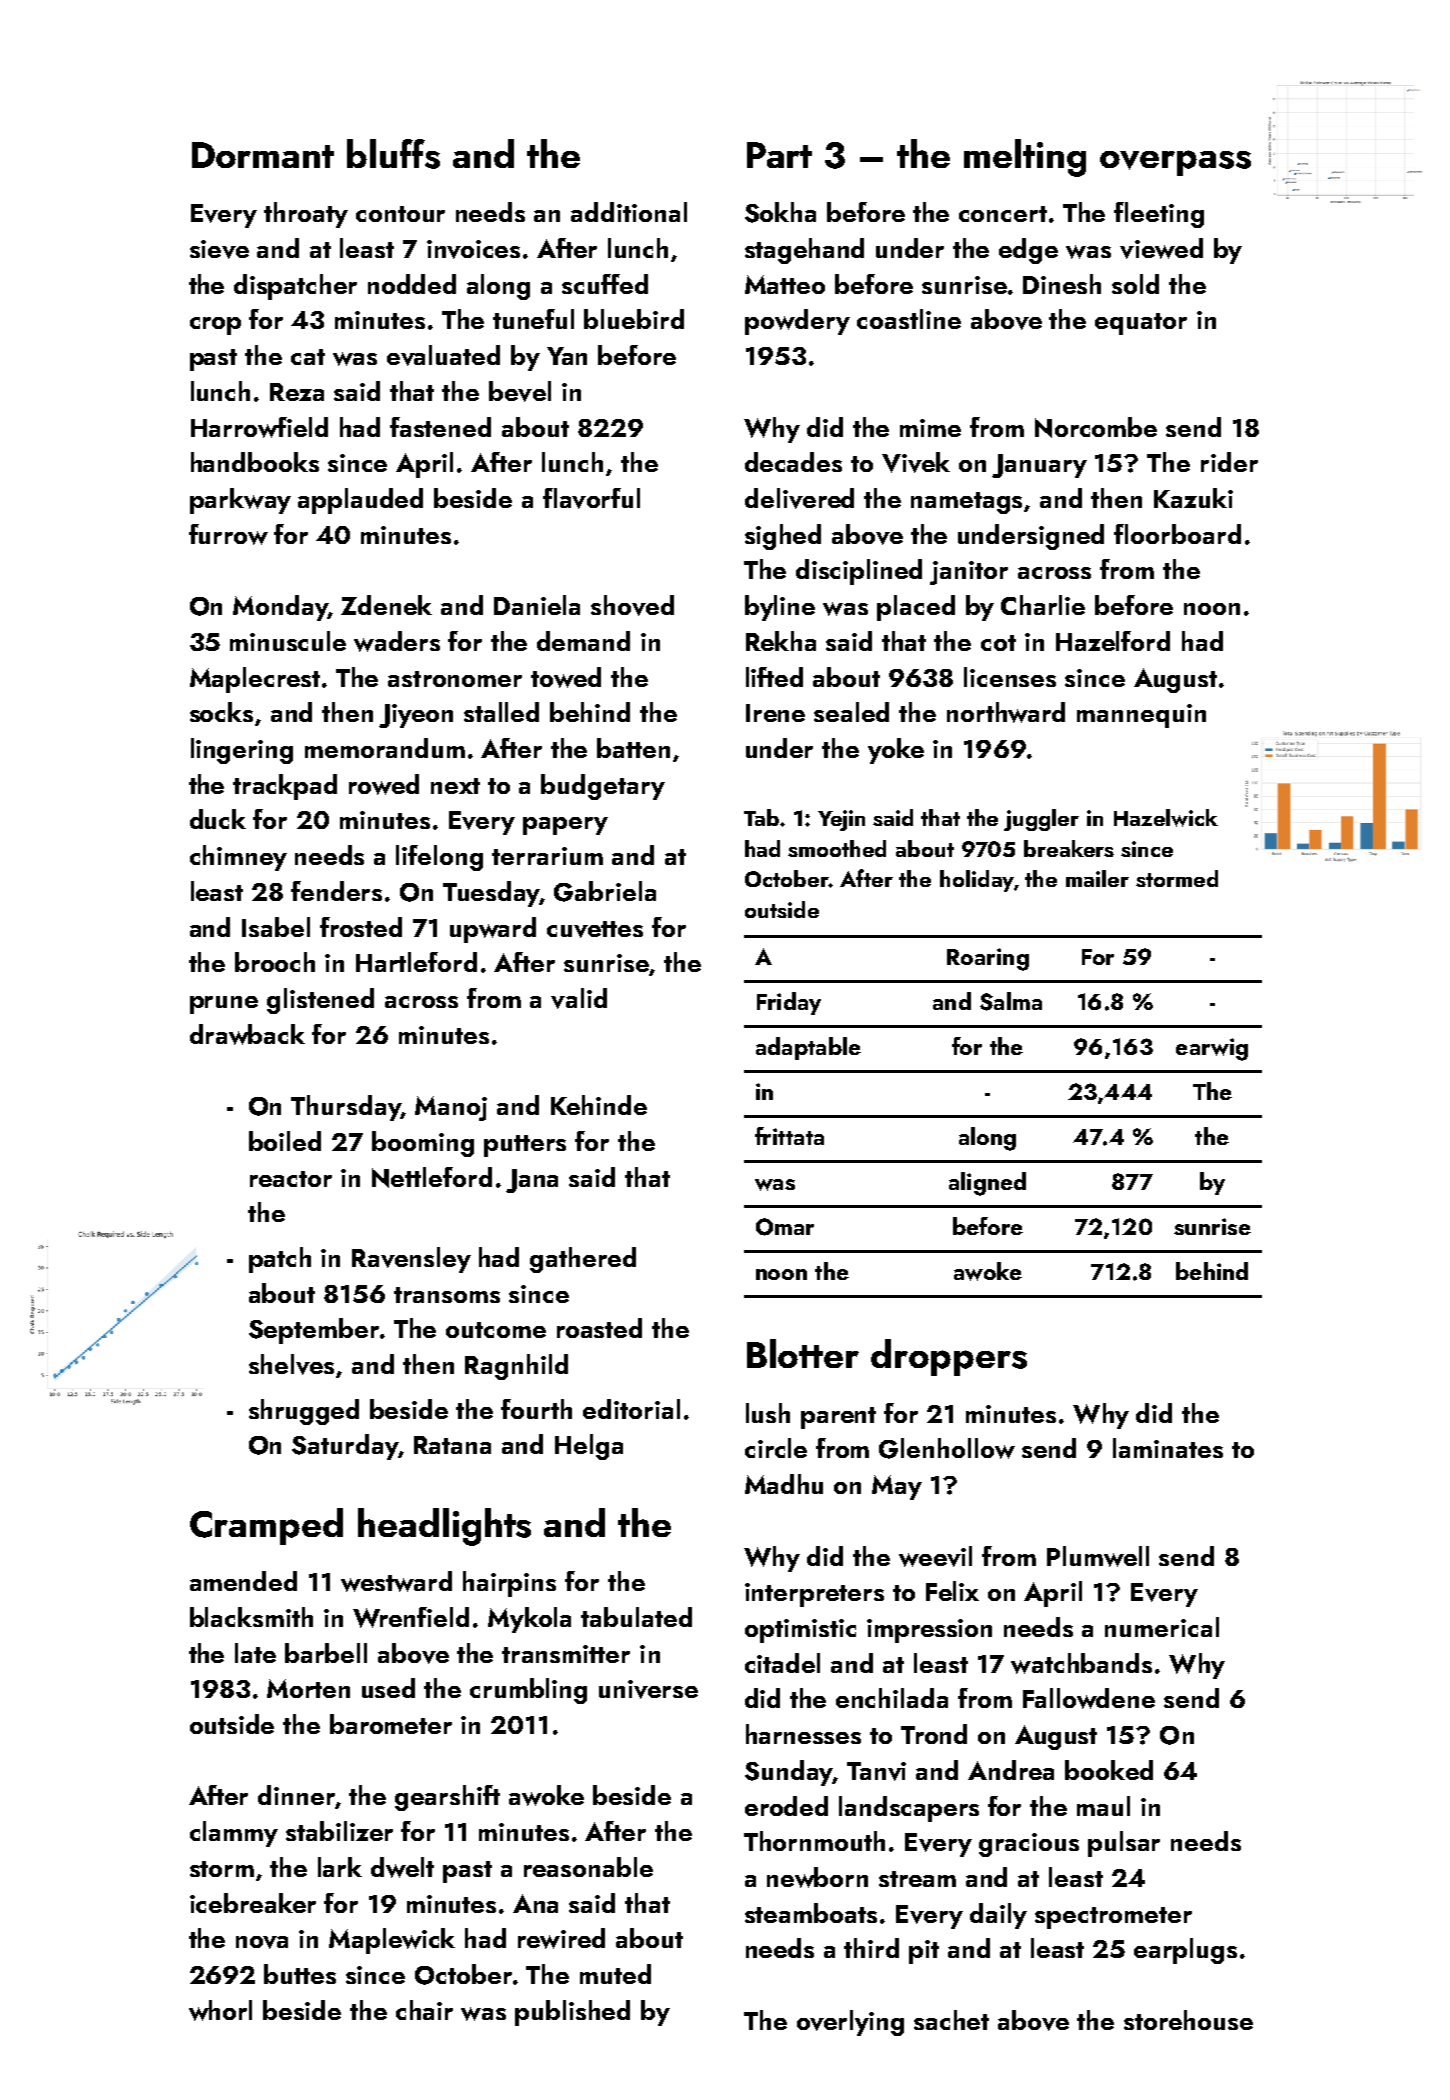  I want to click on overpass, so click(1175, 163).
